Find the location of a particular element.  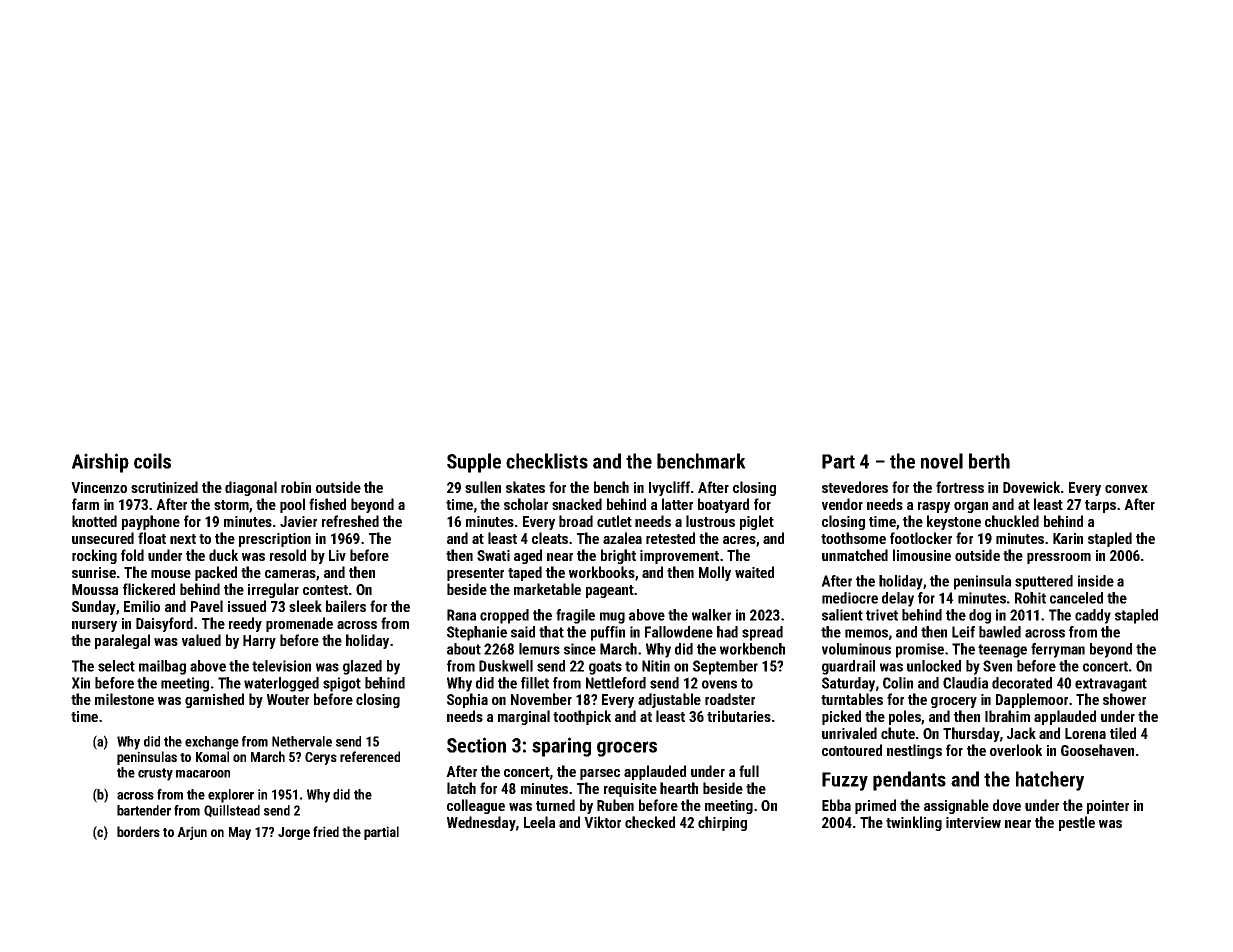

parsec is located at coordinates (600, 774).
